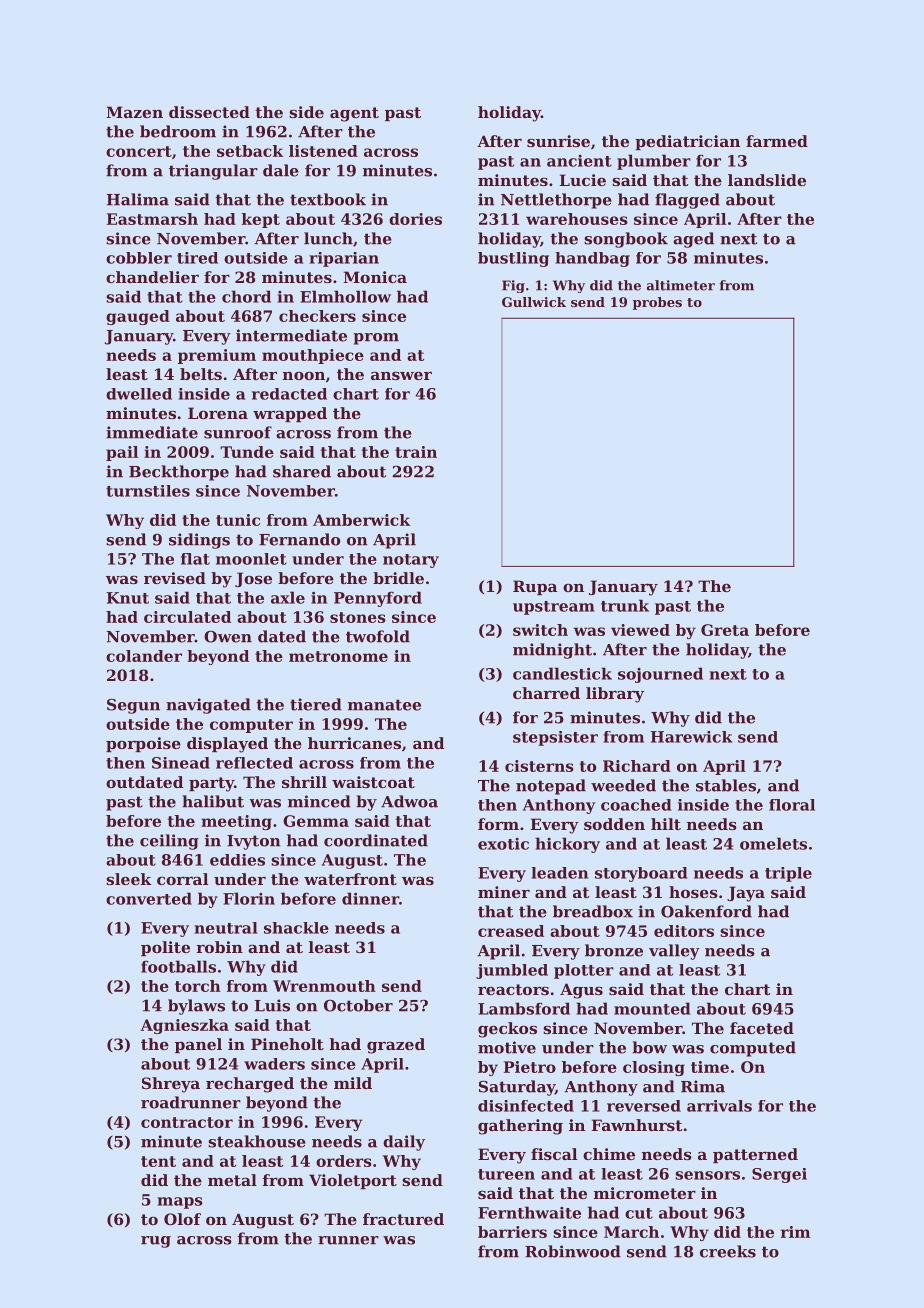  Describe the element at coordinates (156, 1242) in the page. I see `rug` at that location.
